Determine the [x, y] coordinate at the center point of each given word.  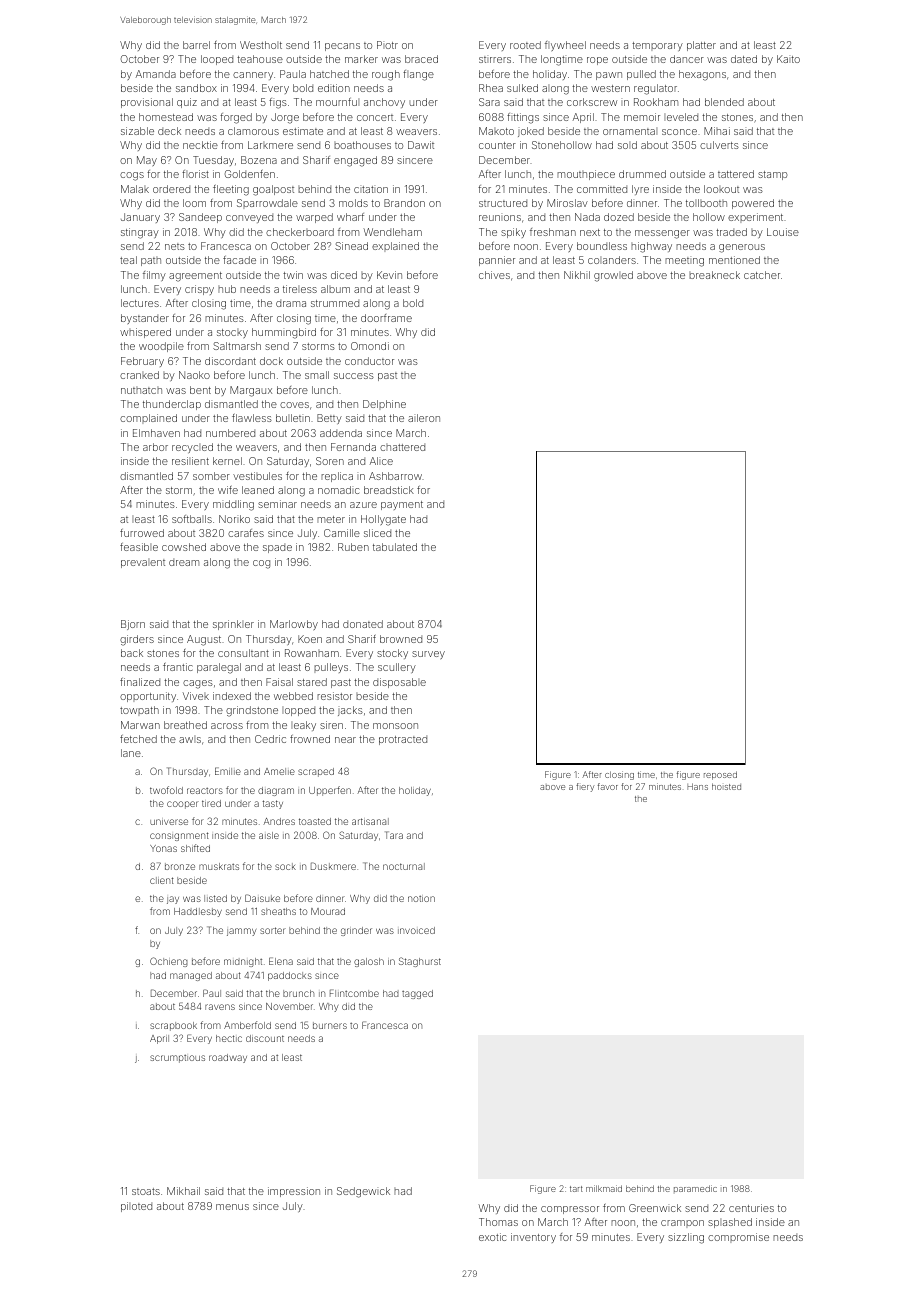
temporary [657, 46]
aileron [424, 418]
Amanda [156, 74]
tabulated [395, 547]
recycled [192, 448]
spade [277, 548]
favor [608, 786]
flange [418, 75]
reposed [720, 775]
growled [613, 276]
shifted [195, 848]
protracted [403, 740]
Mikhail [183, 1191]
